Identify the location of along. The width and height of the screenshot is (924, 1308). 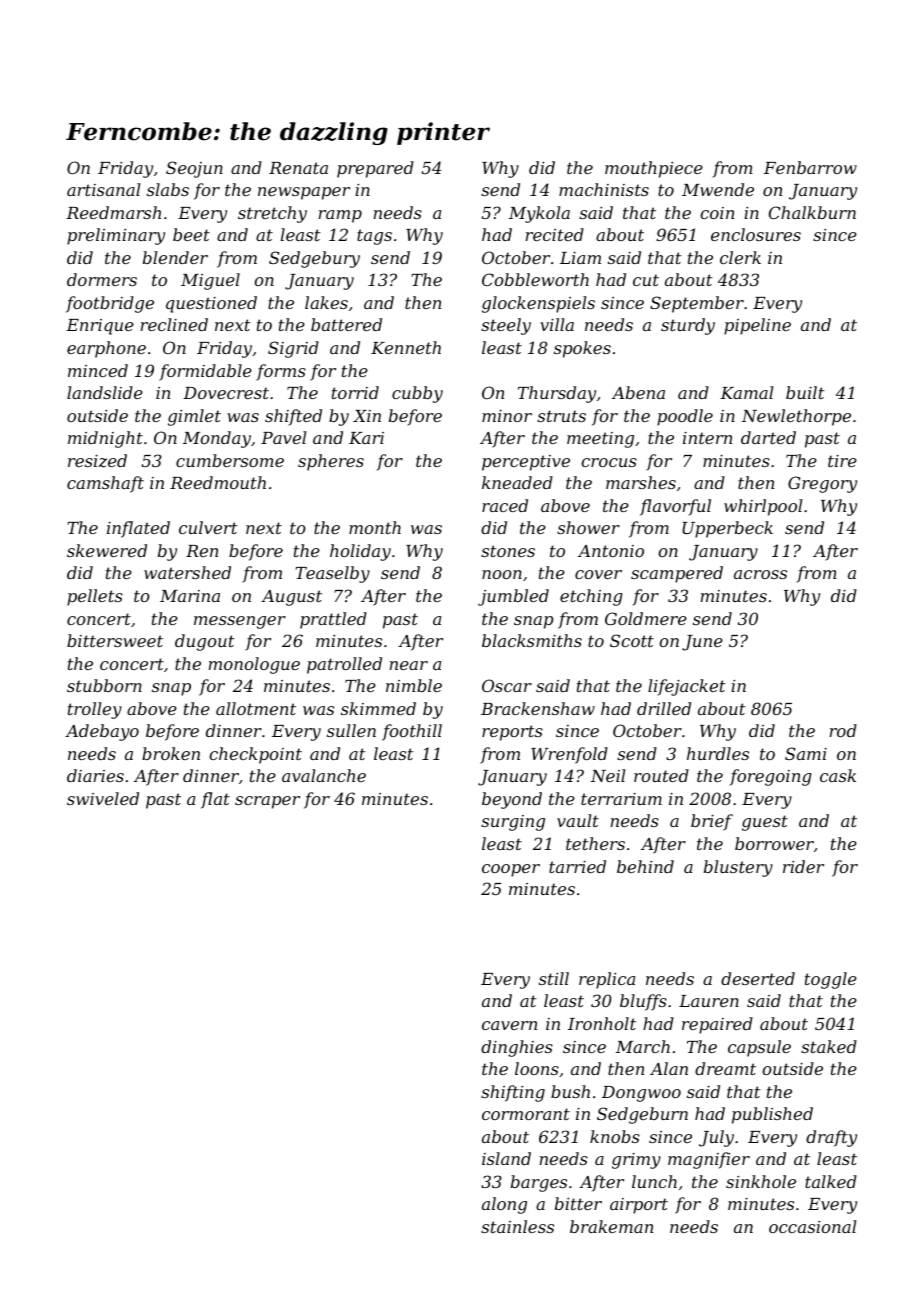
(504, 1205).
